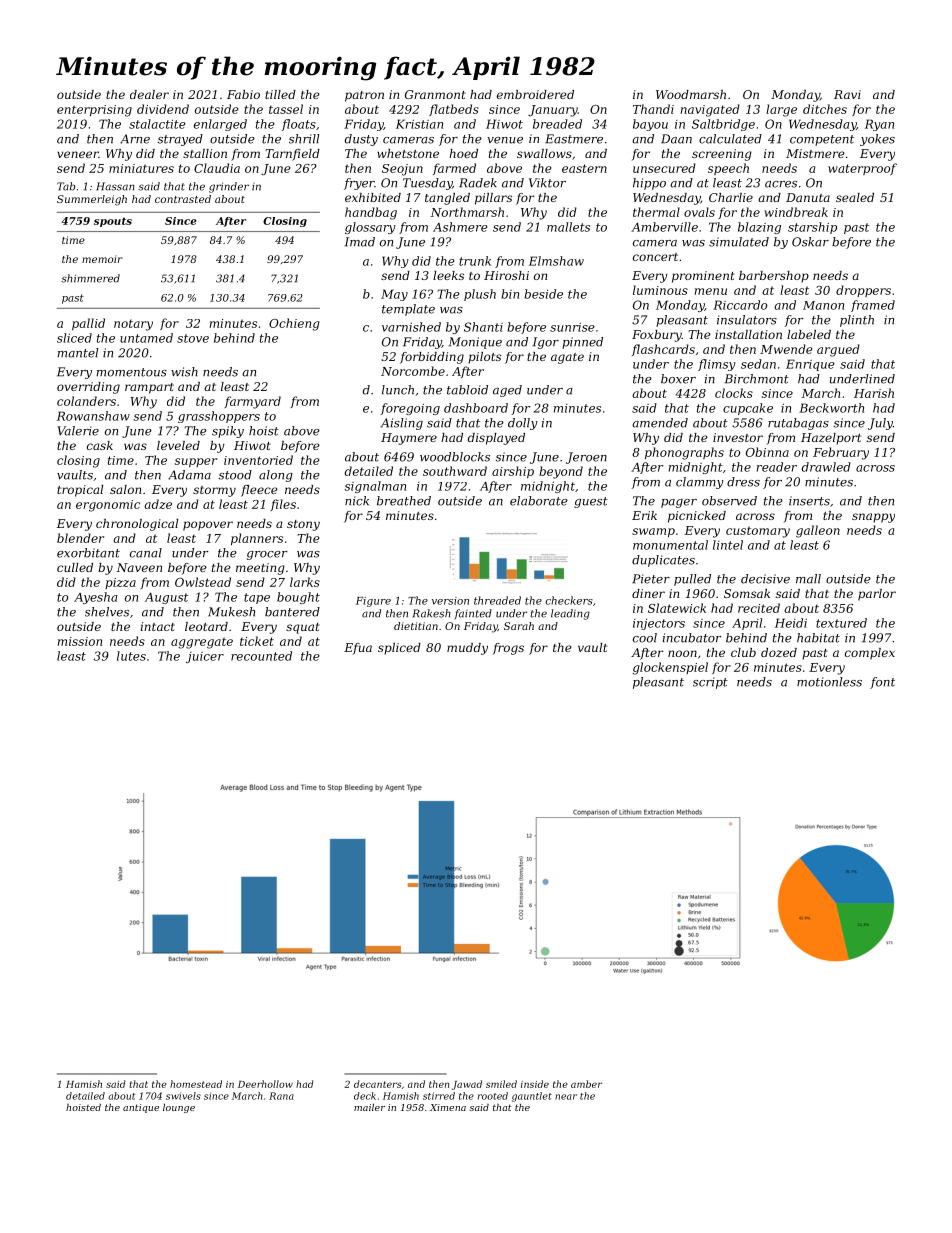  Describe the element at coordinates (535, 1084) in the document. I see `inside` at that location.
